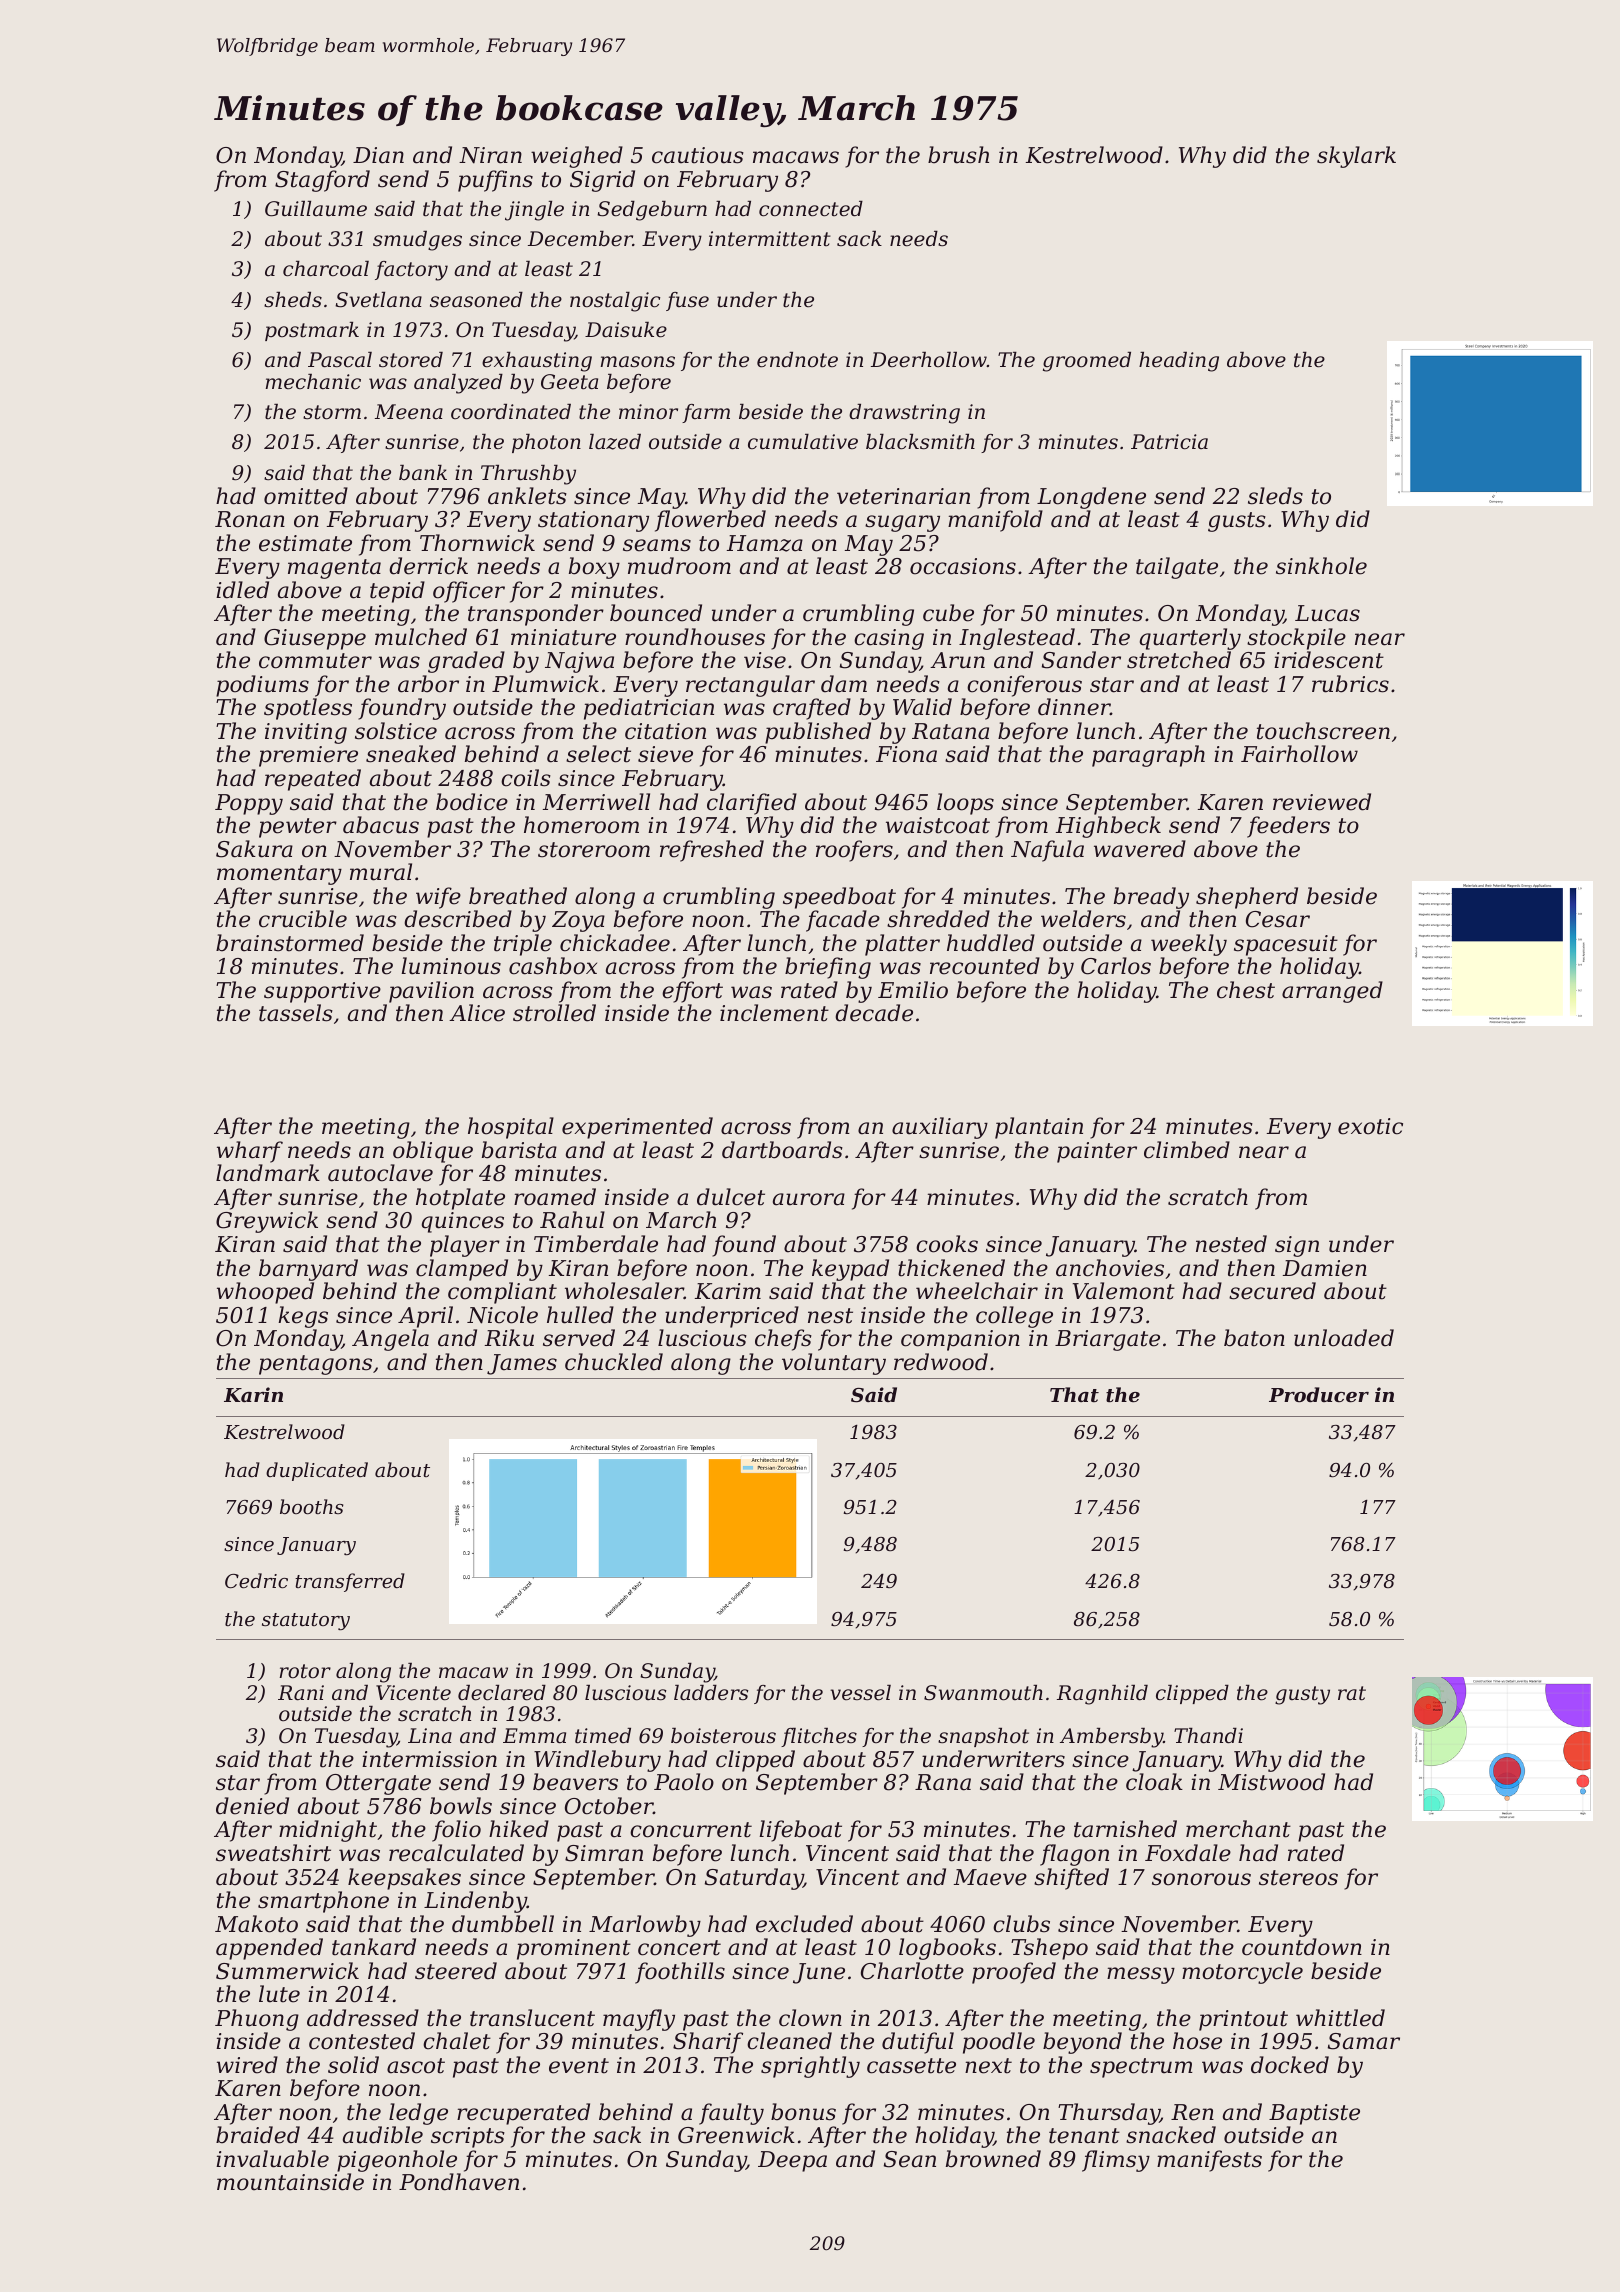  What do you see at coordinates (958, 155) in the image?
I see `brush` at bounding box center [958, 155].
